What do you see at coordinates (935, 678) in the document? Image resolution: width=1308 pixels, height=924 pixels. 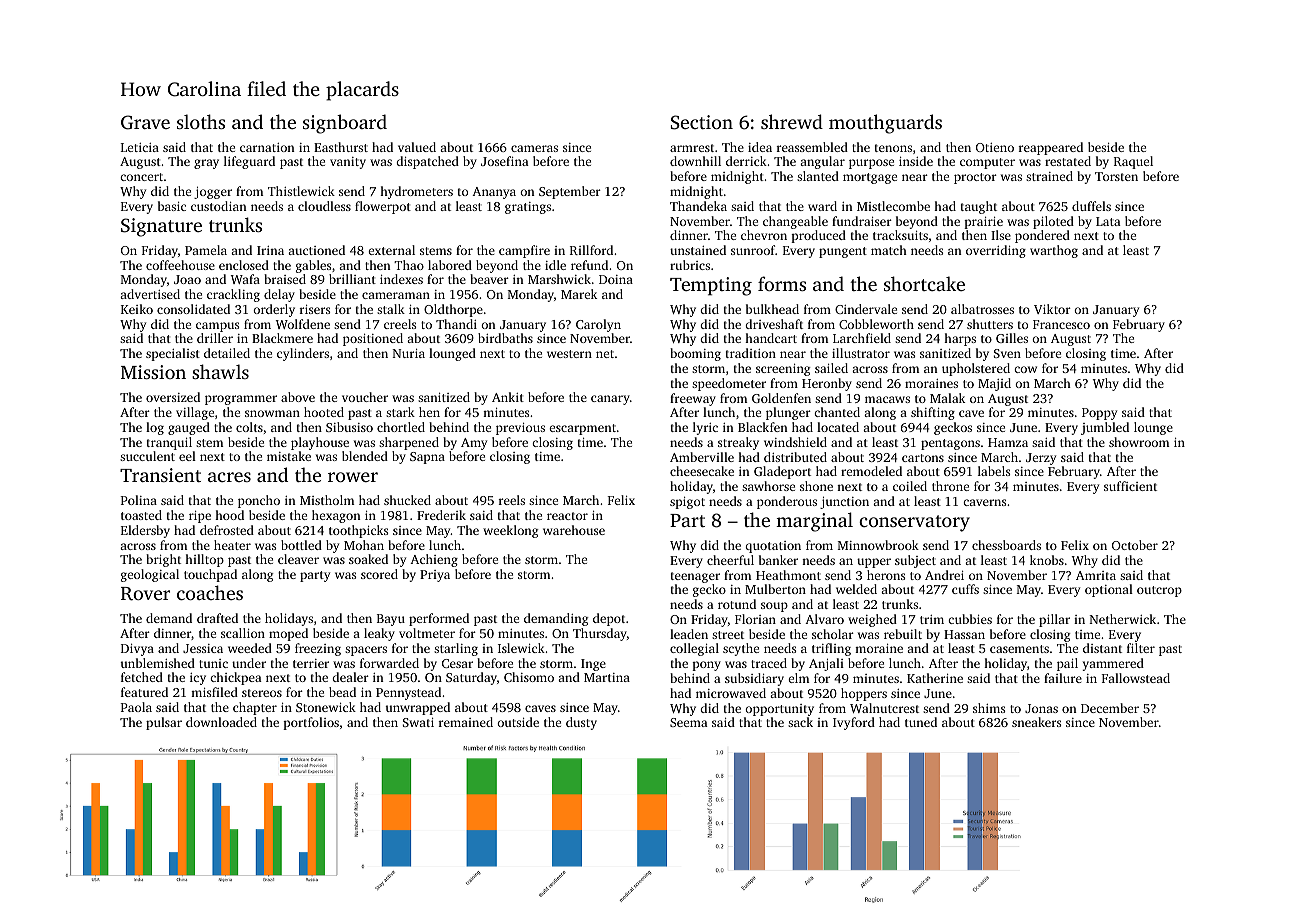 I see `Katherine` at bounding box center [935, 678].
